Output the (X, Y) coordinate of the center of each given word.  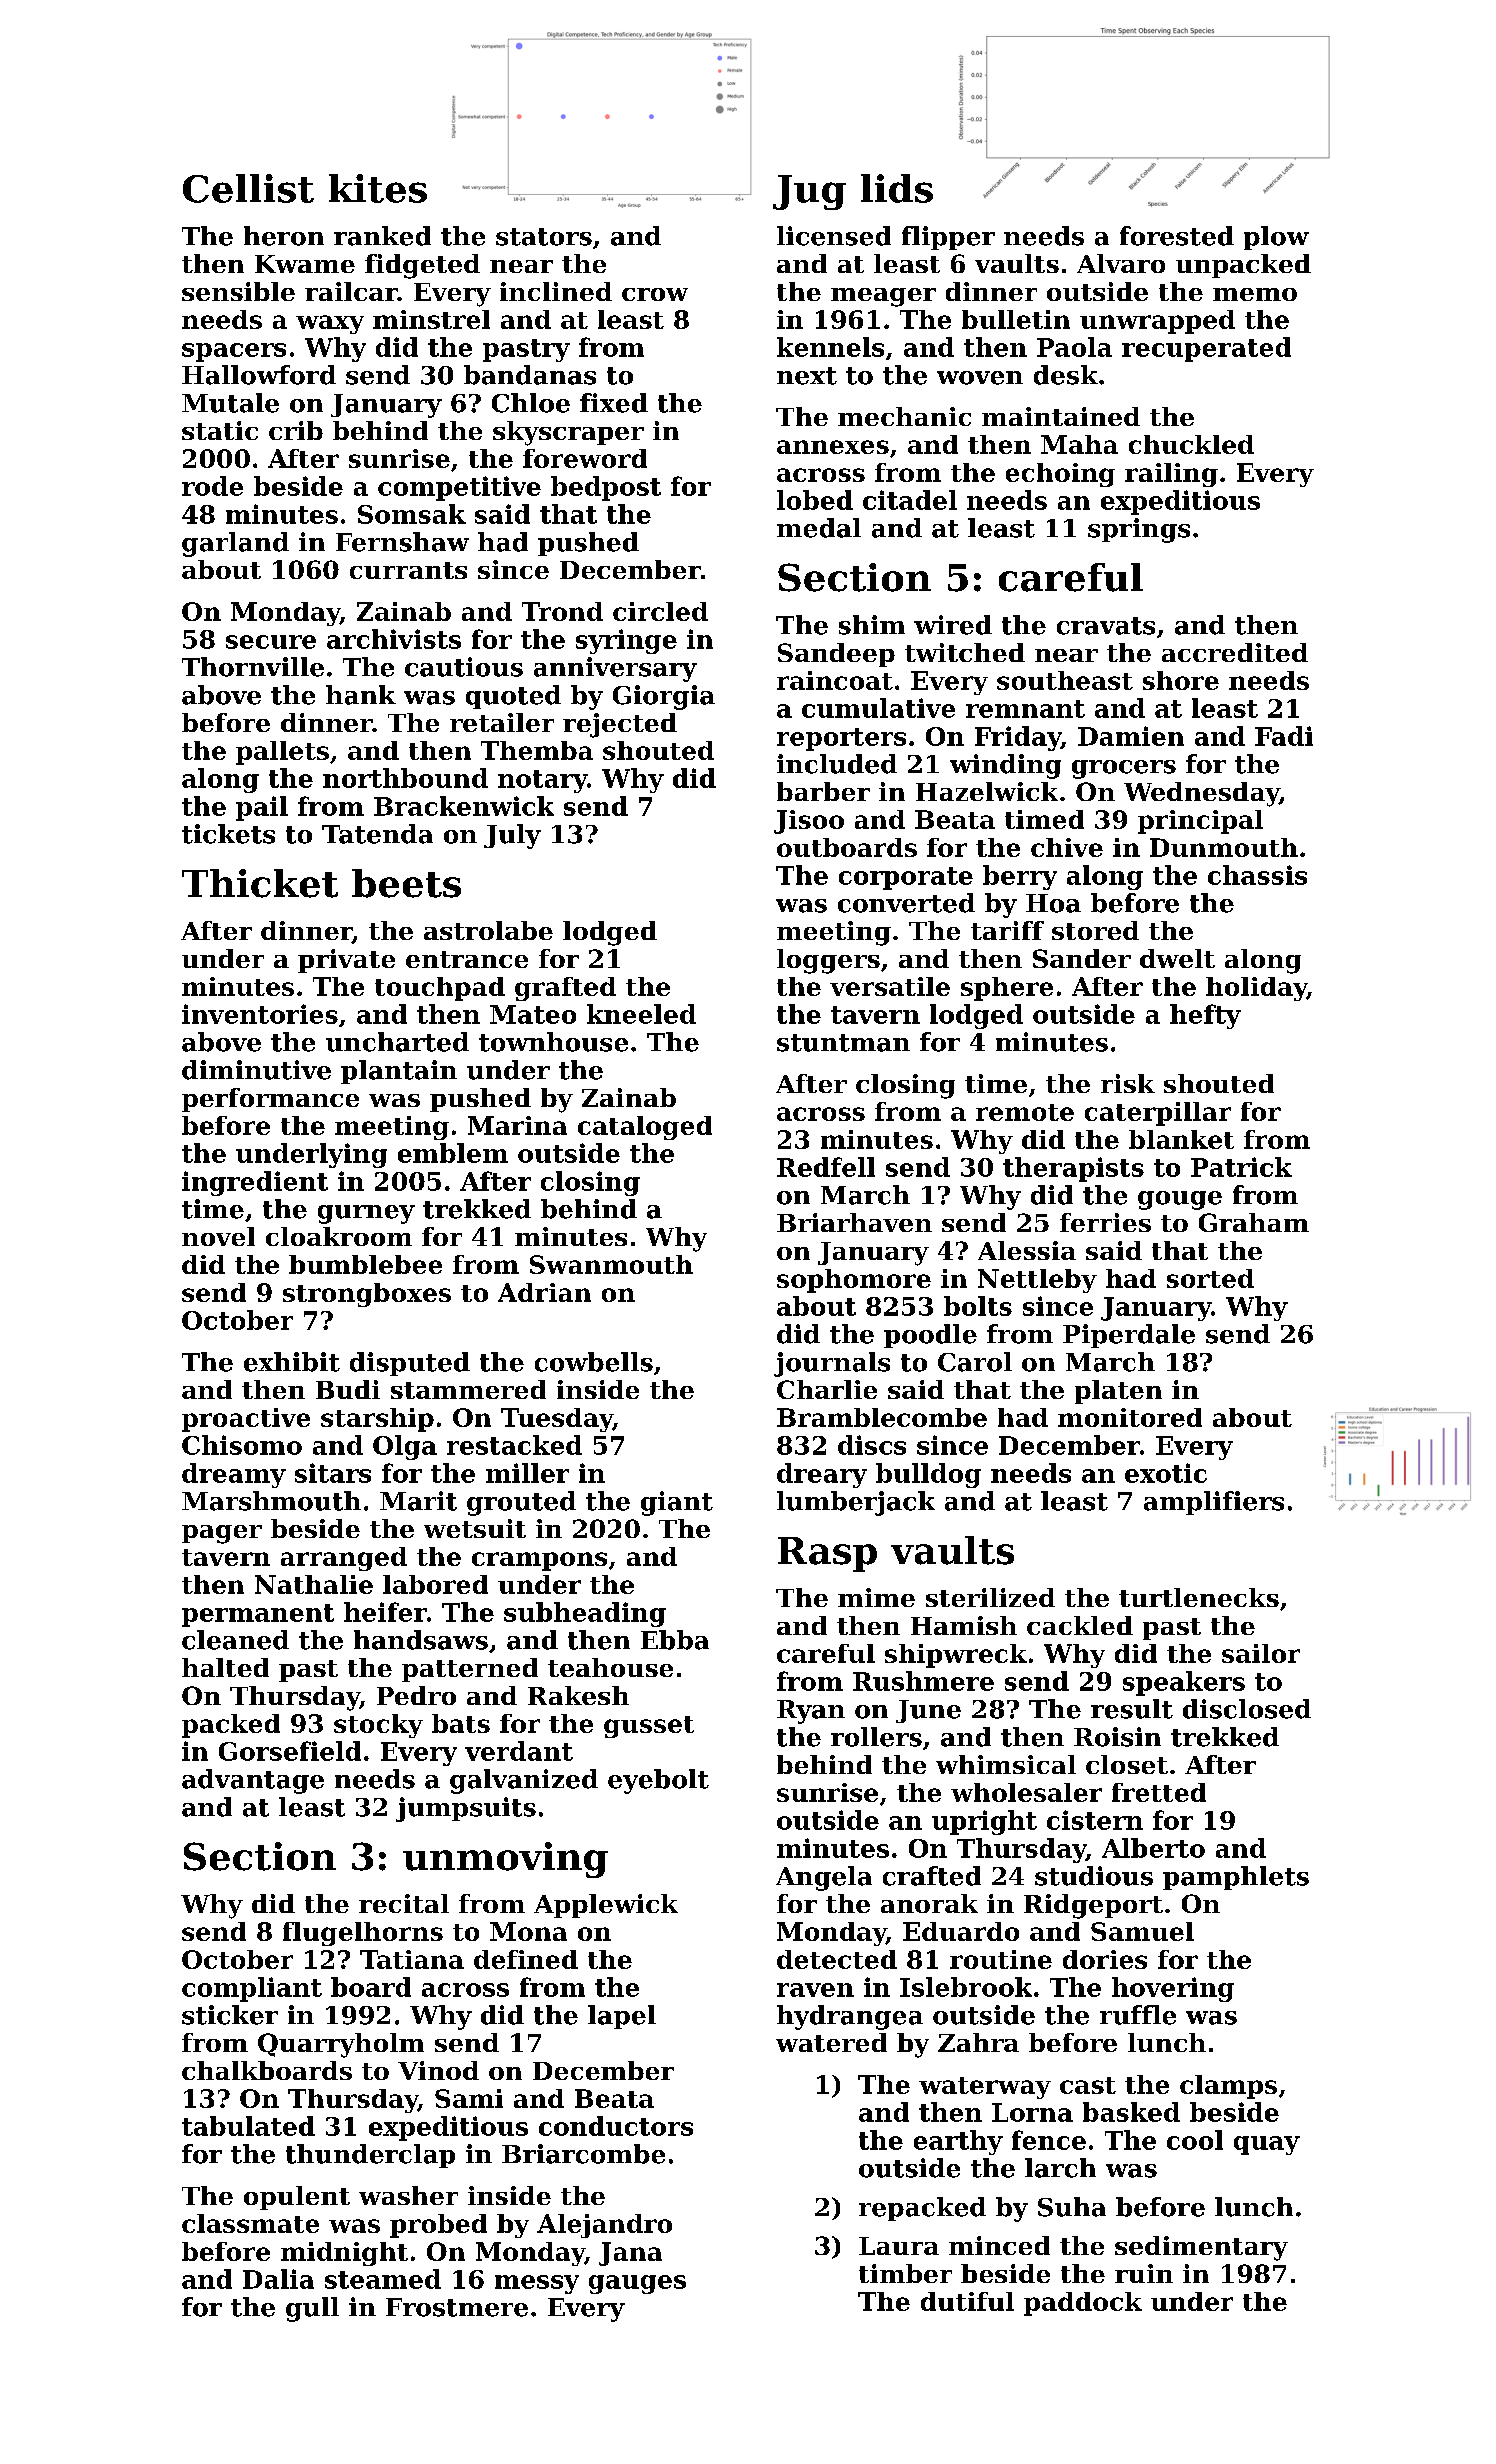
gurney (366, 1214)
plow (1276, 238)
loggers (828, 961)
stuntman (843, 1043)
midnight (344, 2254)
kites (378, 188)
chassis (1257, 875)
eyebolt (658, 1781)
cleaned (235, 1640)
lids (897, 188)
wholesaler (1026, 1792)
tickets (228, 834)
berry (1020, 877)
